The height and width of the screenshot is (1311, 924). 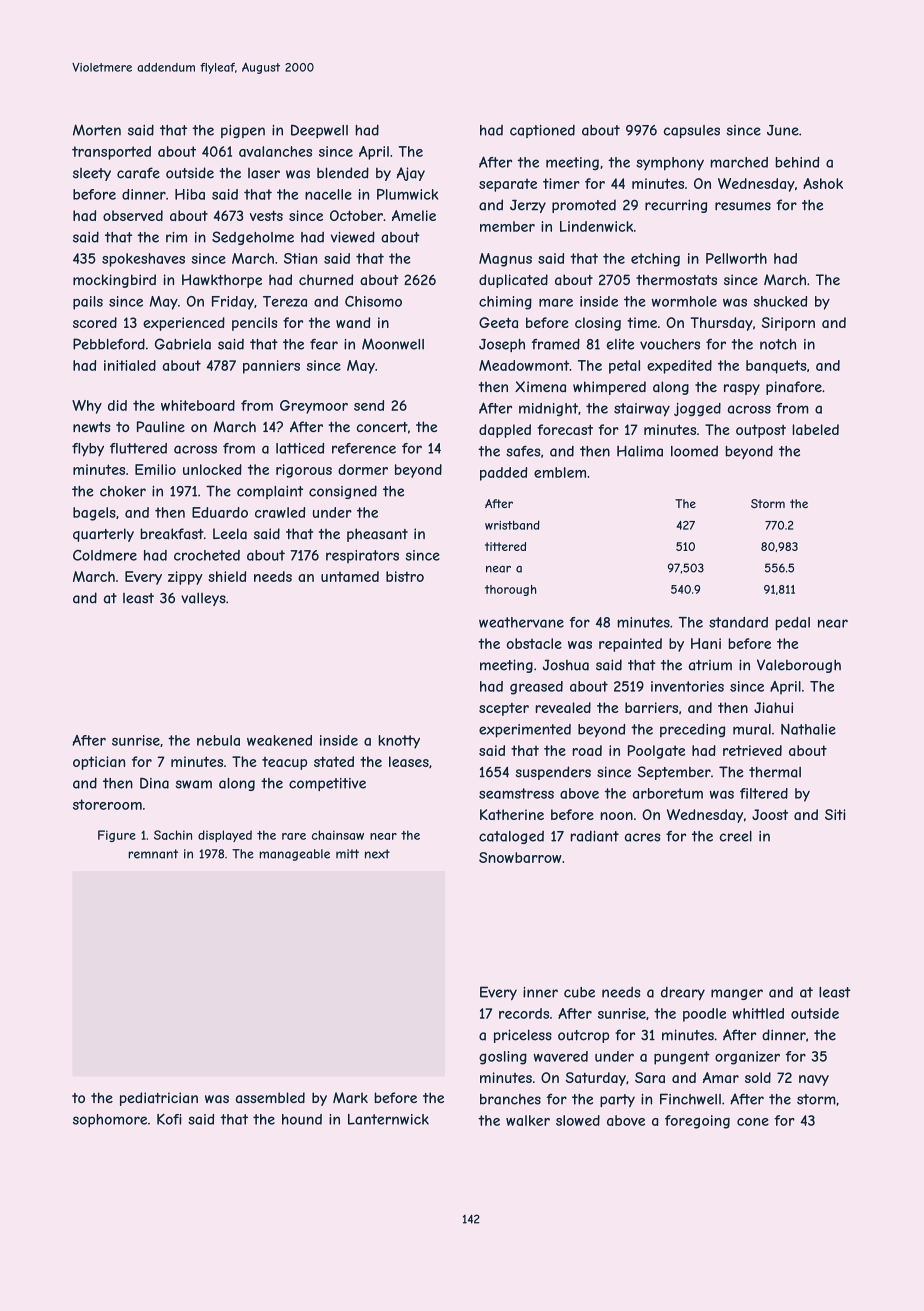 I want to click on Kofi, so click(x=169, y=1119).
